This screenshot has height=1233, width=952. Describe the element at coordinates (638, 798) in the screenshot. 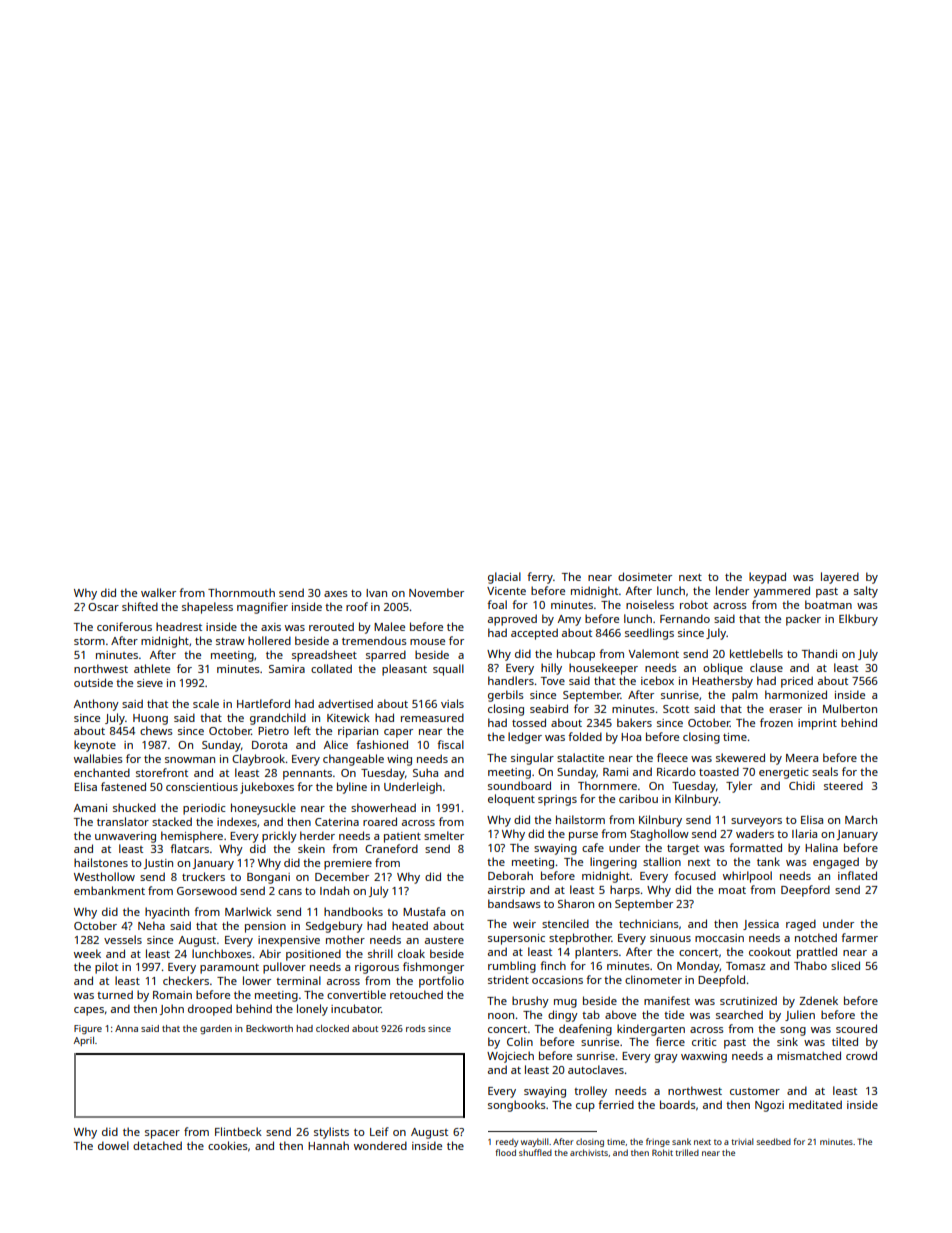

I see `caribou` at that location.
